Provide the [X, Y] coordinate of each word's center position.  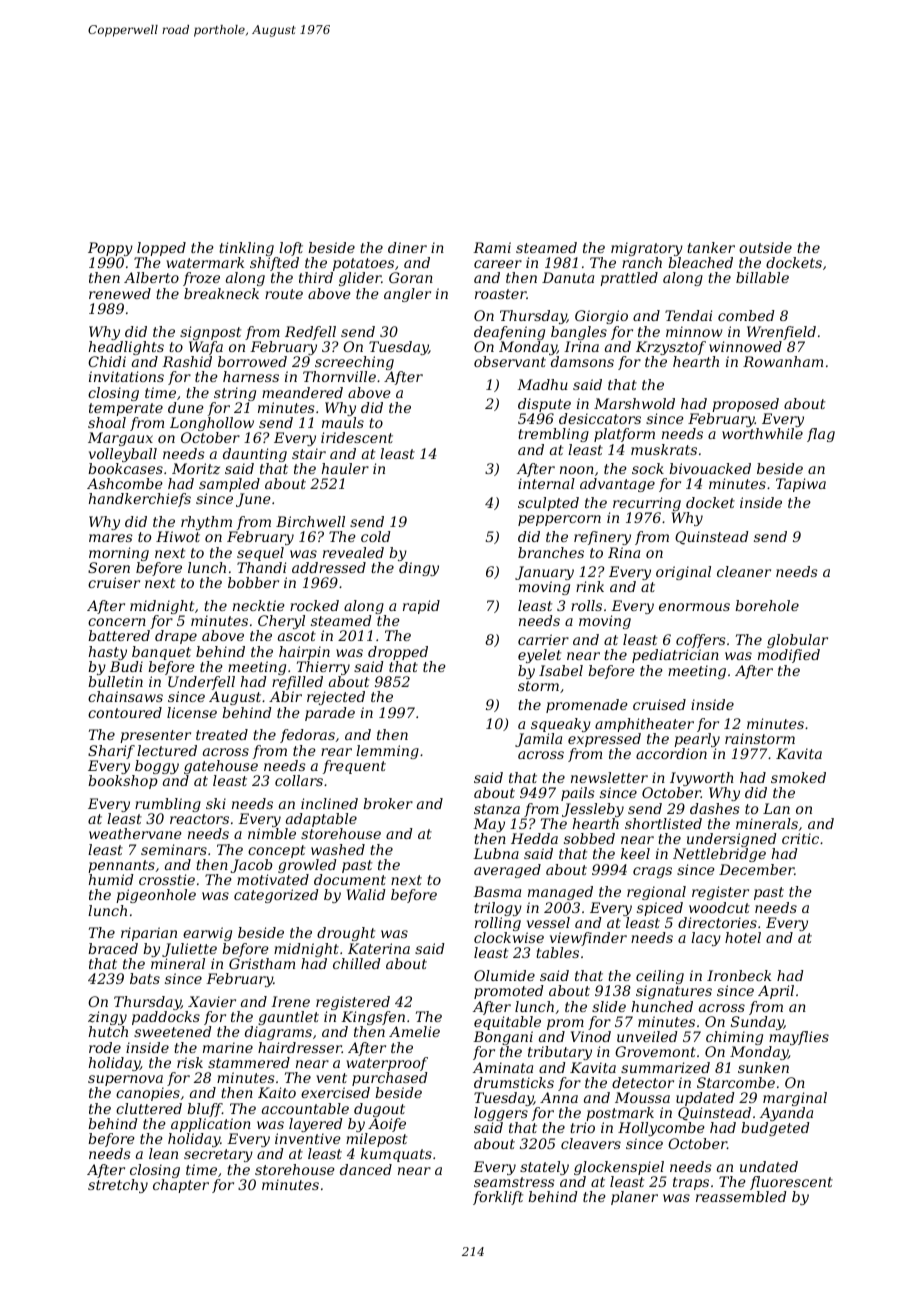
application [211, 1125]
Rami [492, 247]
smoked [798, 777]
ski [216, 803]
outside [765, 247]
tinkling [246, 249]
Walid [366, 894]
